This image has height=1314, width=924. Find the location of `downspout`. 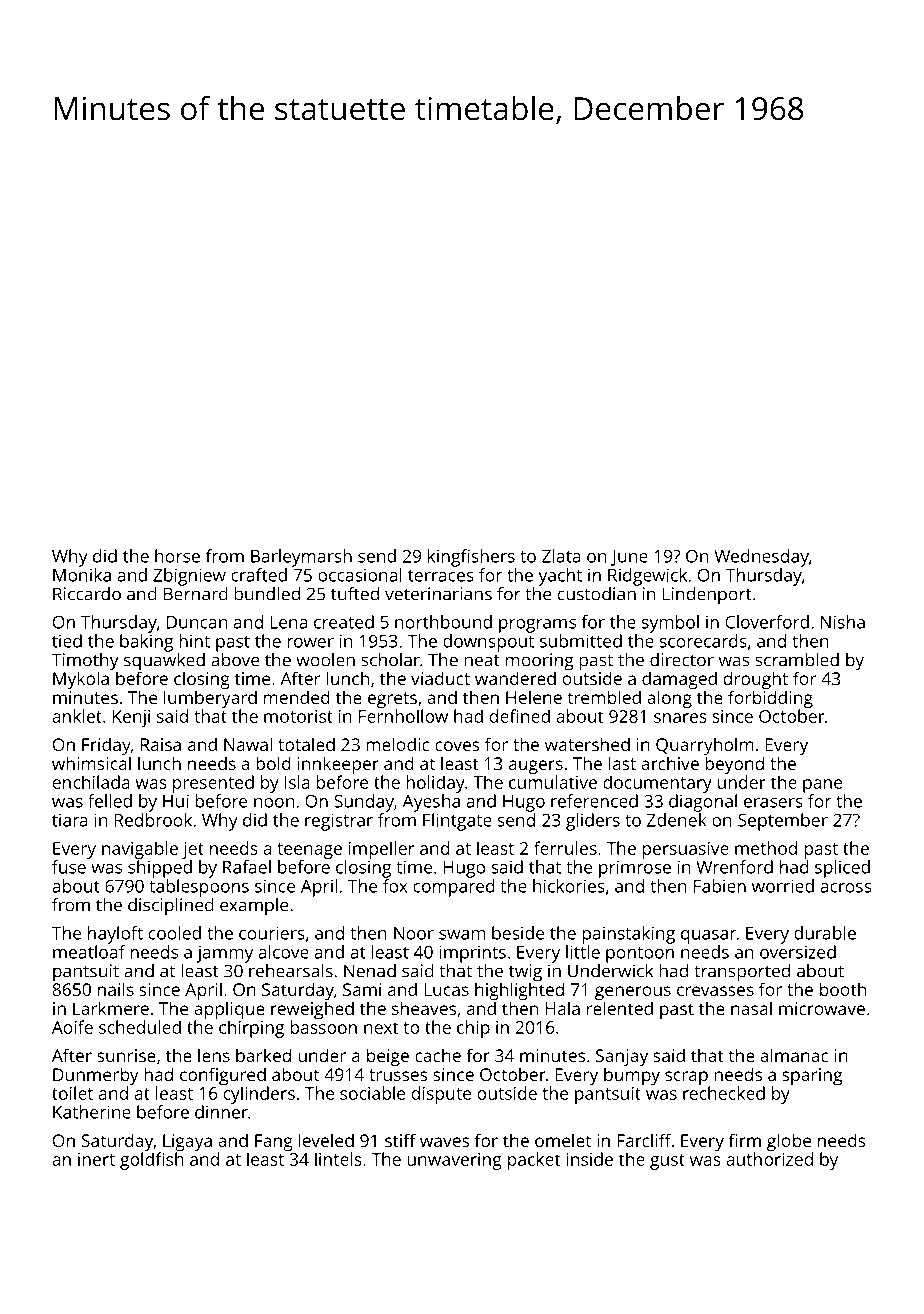

downspout is located at coordinates (488, 643).
